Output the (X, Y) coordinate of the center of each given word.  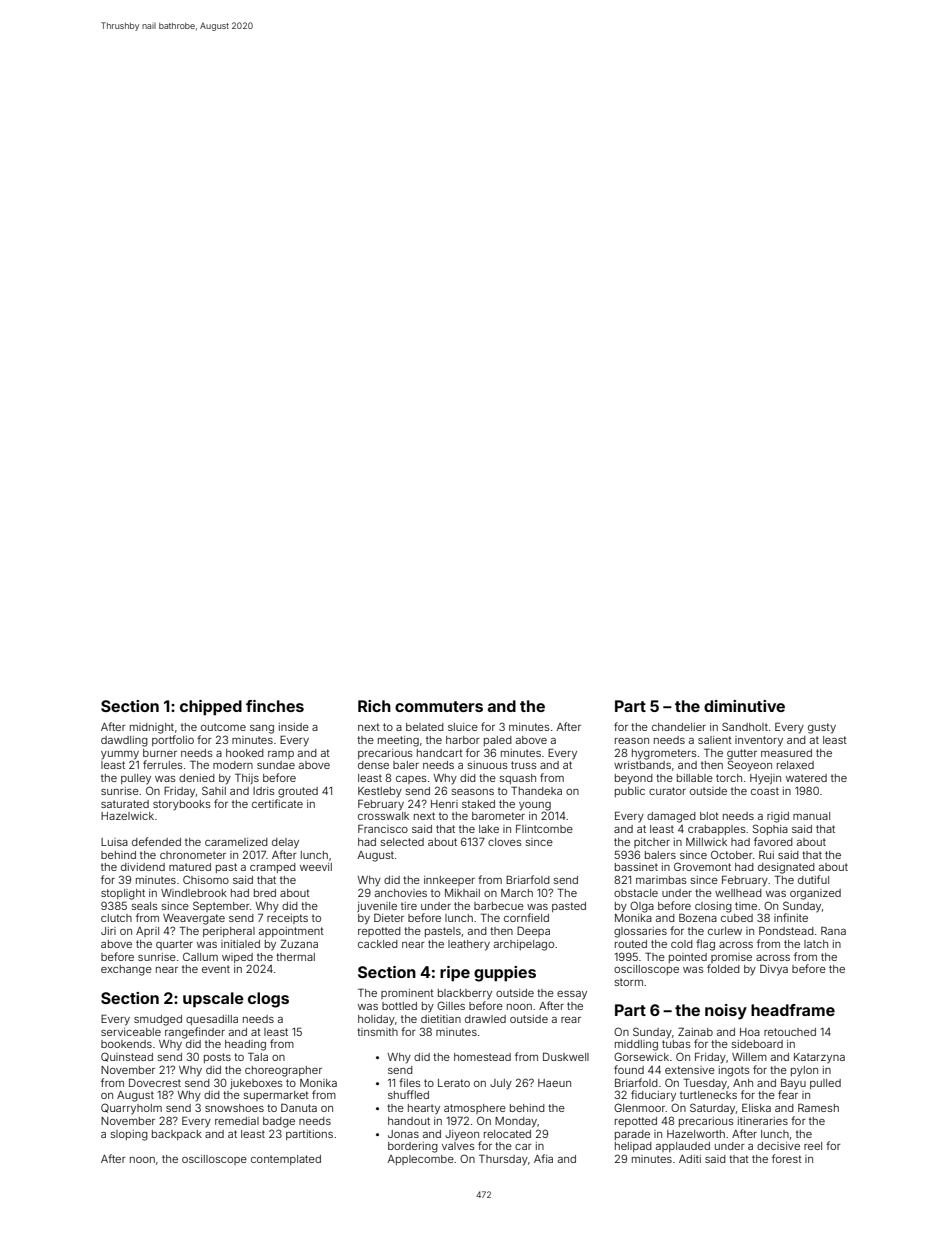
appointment (291, 932)
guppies (505, 974)
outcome (223, 727)
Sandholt (745, 726)
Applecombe (420, 1160)
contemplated (286, 1160)
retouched (790, 1032)
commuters (439, 706)
